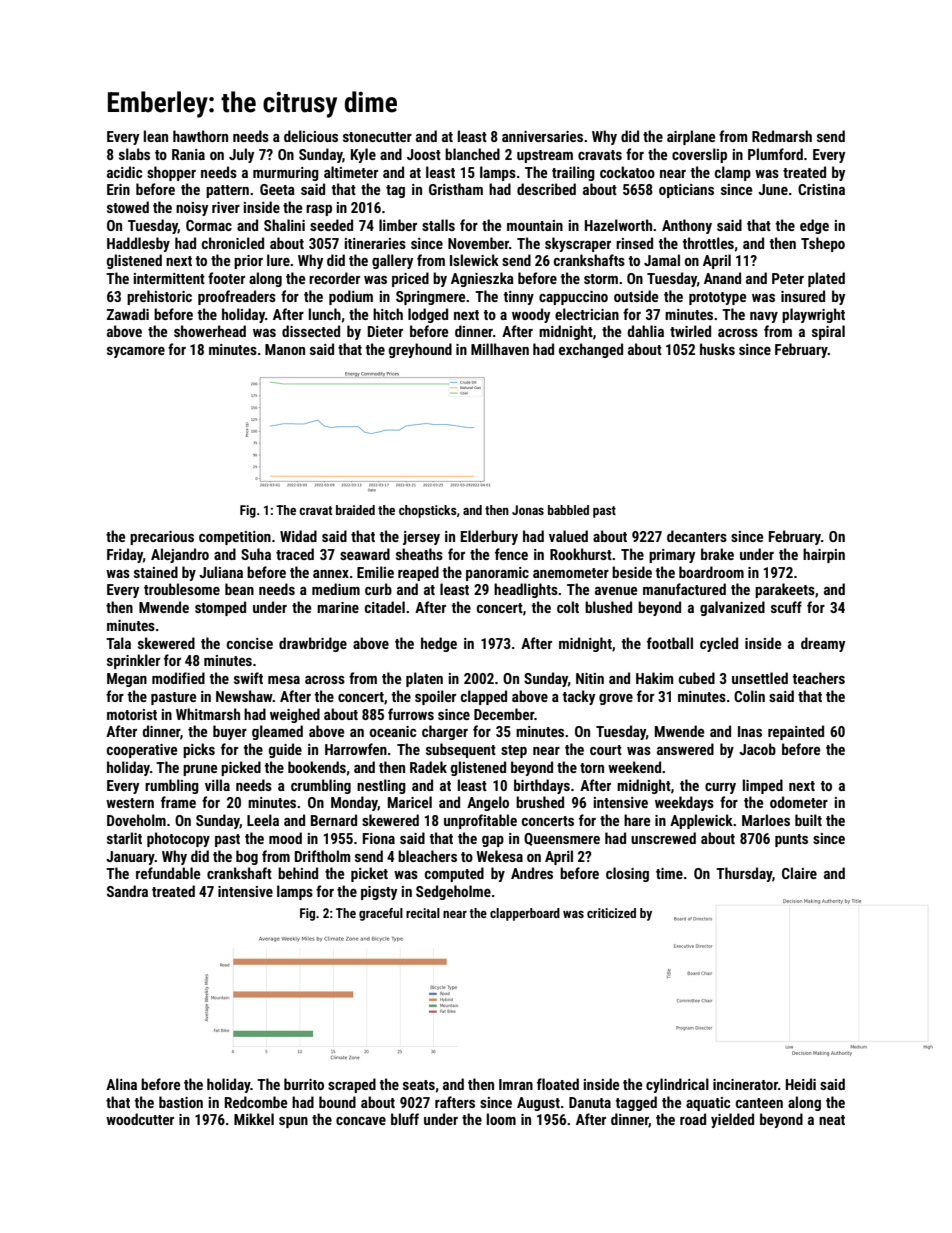  I want to click on bastion, so click(181, 1102).
